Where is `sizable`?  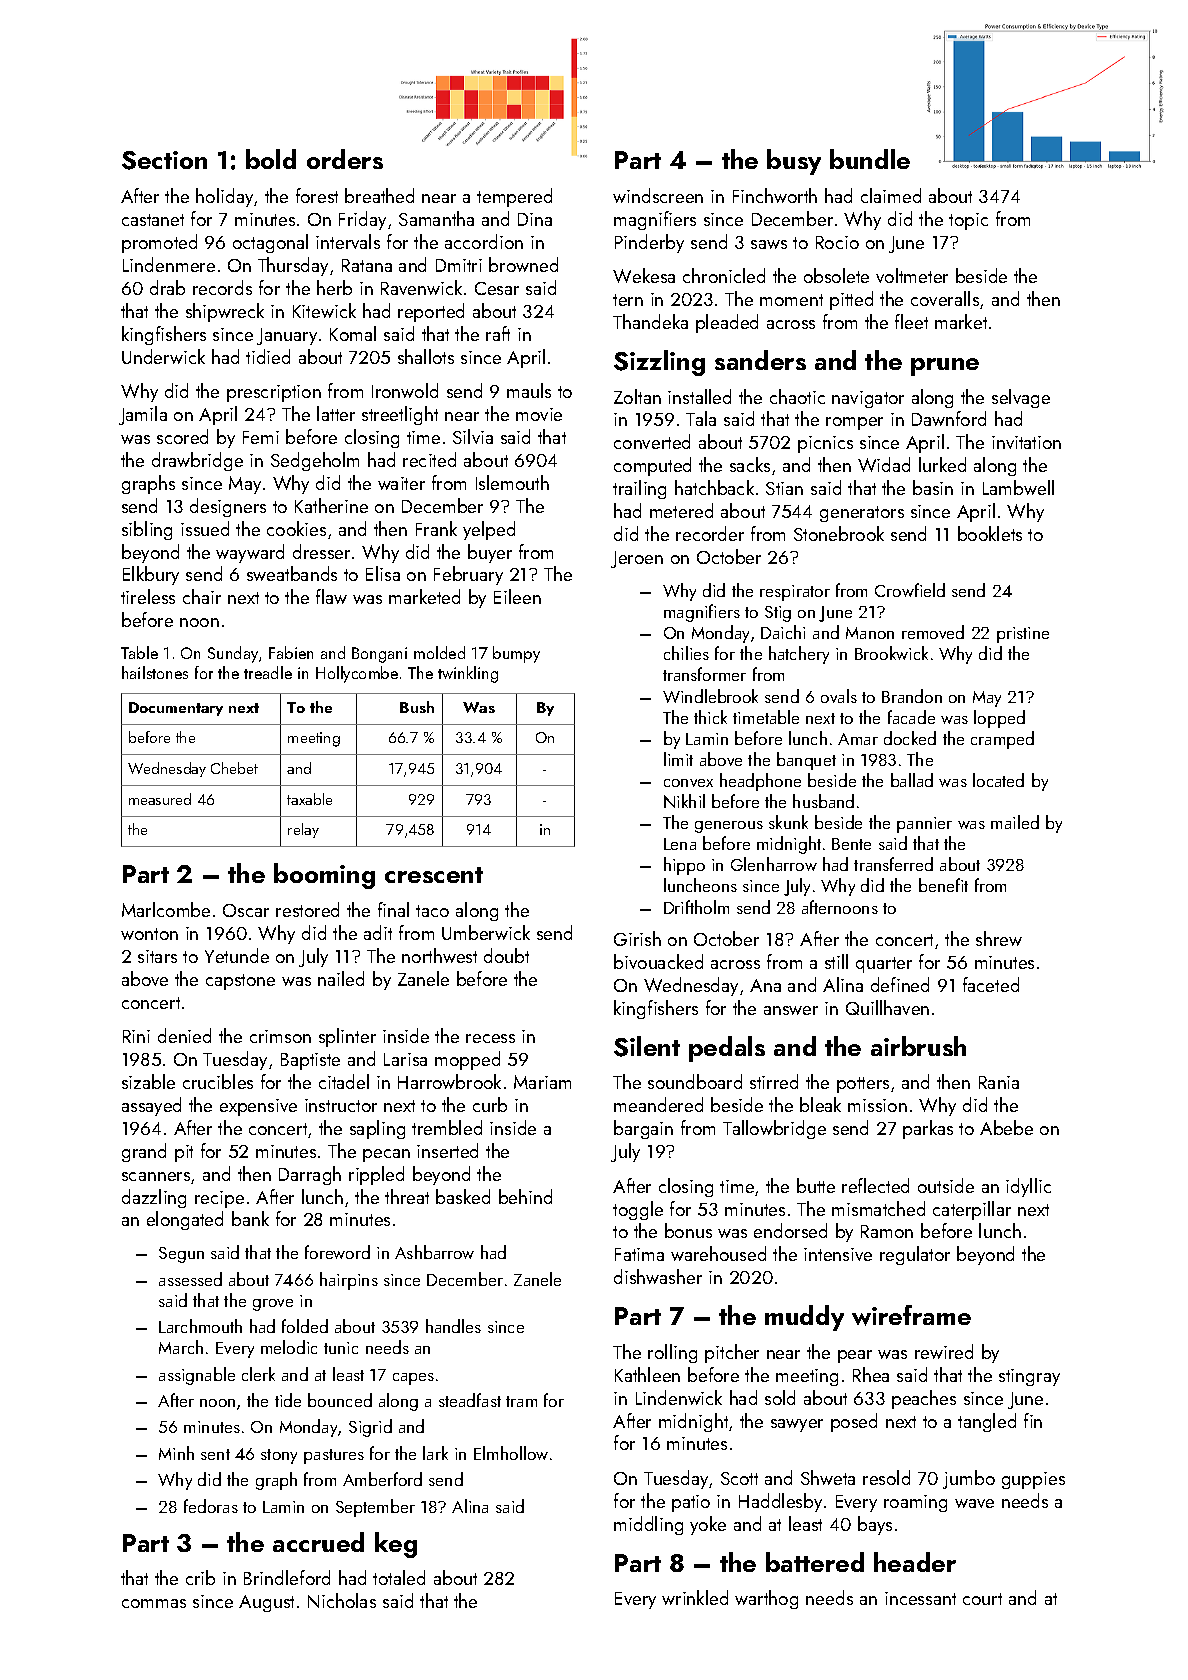
sizable is located at coordinates (148, 1081).
